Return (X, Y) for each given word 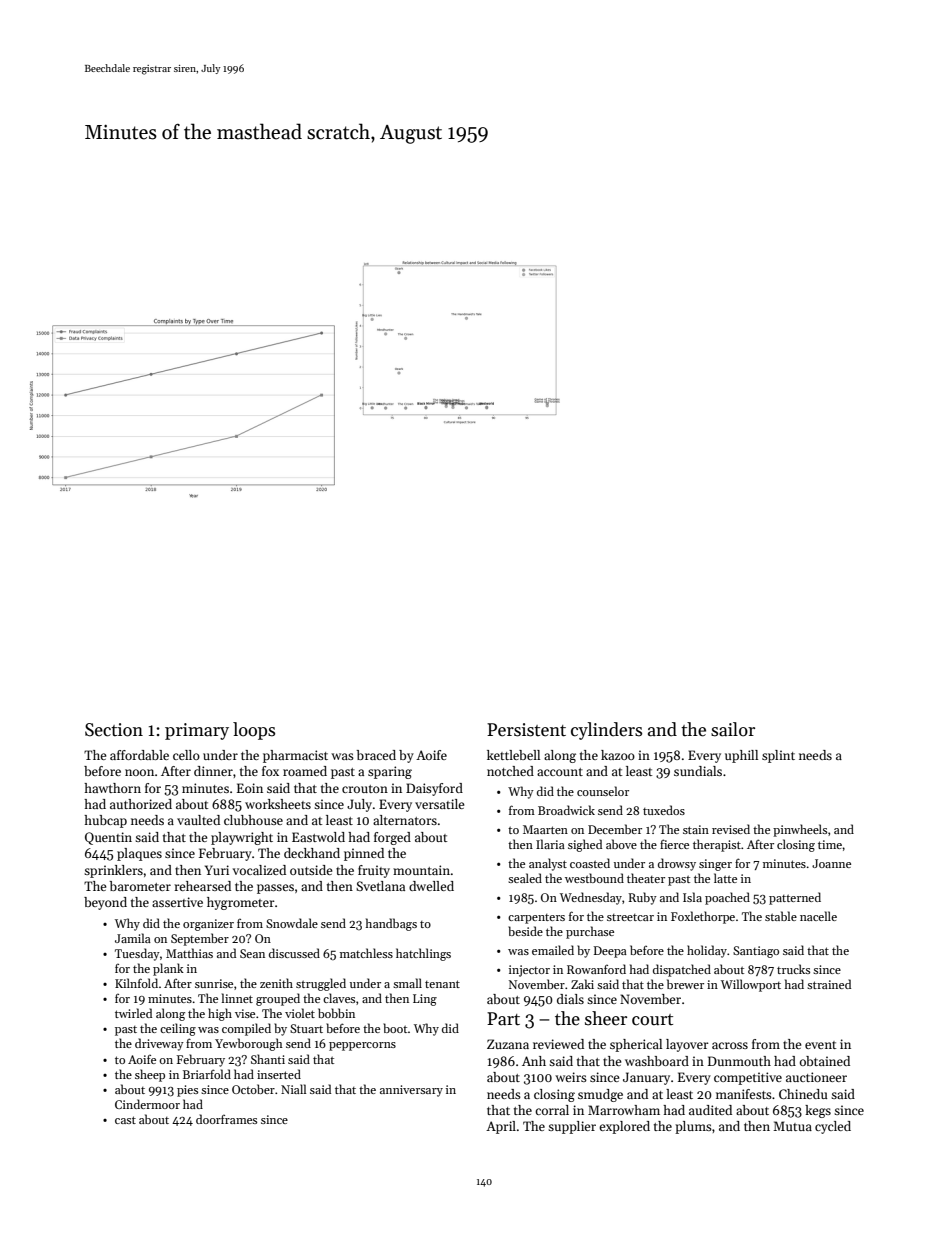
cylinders (606, 731)
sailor (733, 729)
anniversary (411, 1091)
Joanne (831, 863)
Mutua (792, 1126)
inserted (279, 1074)
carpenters (536, 919)
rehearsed (202, 886)
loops (254, 731)
